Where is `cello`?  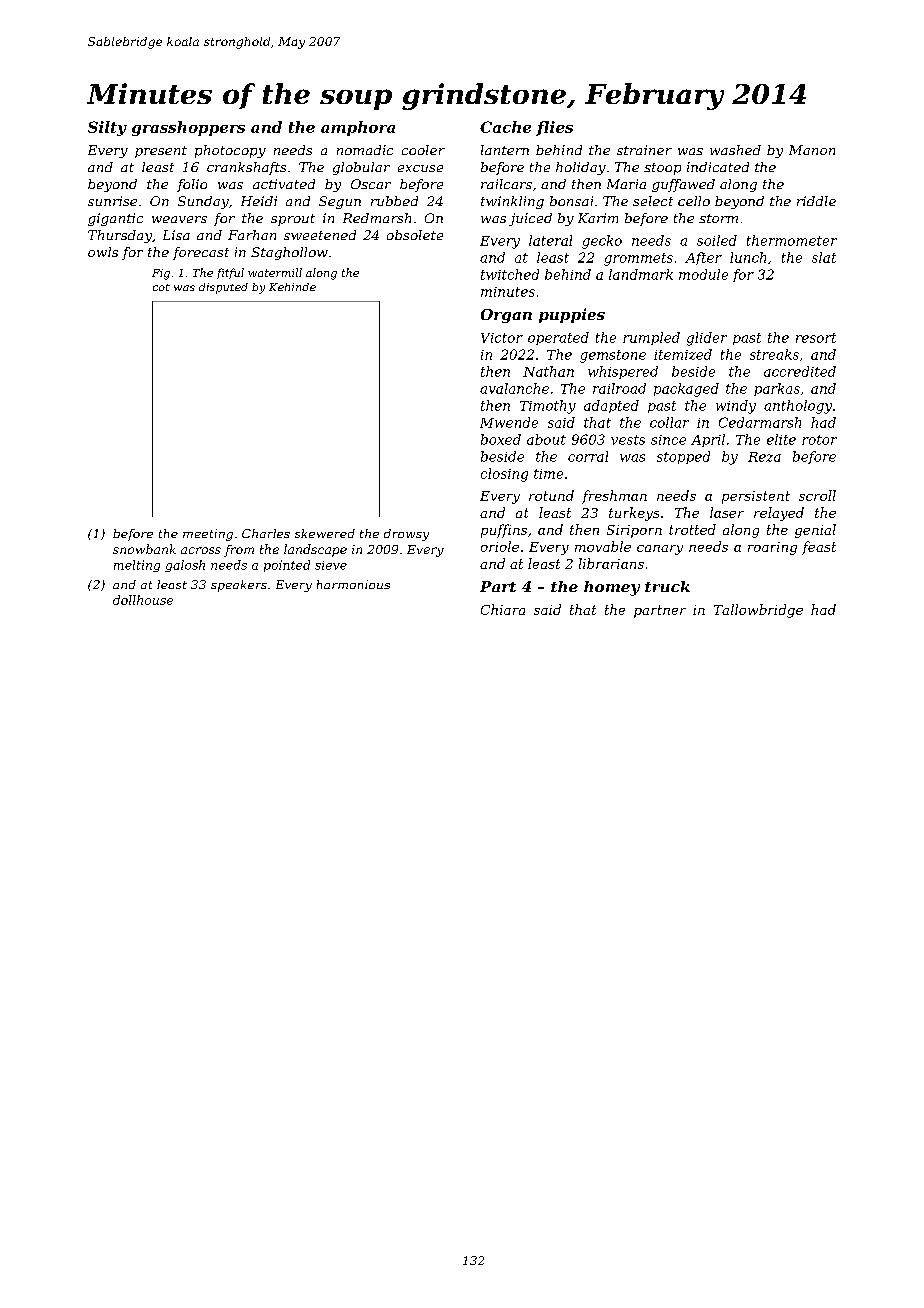
cello is located at coordinates (694, 201).
